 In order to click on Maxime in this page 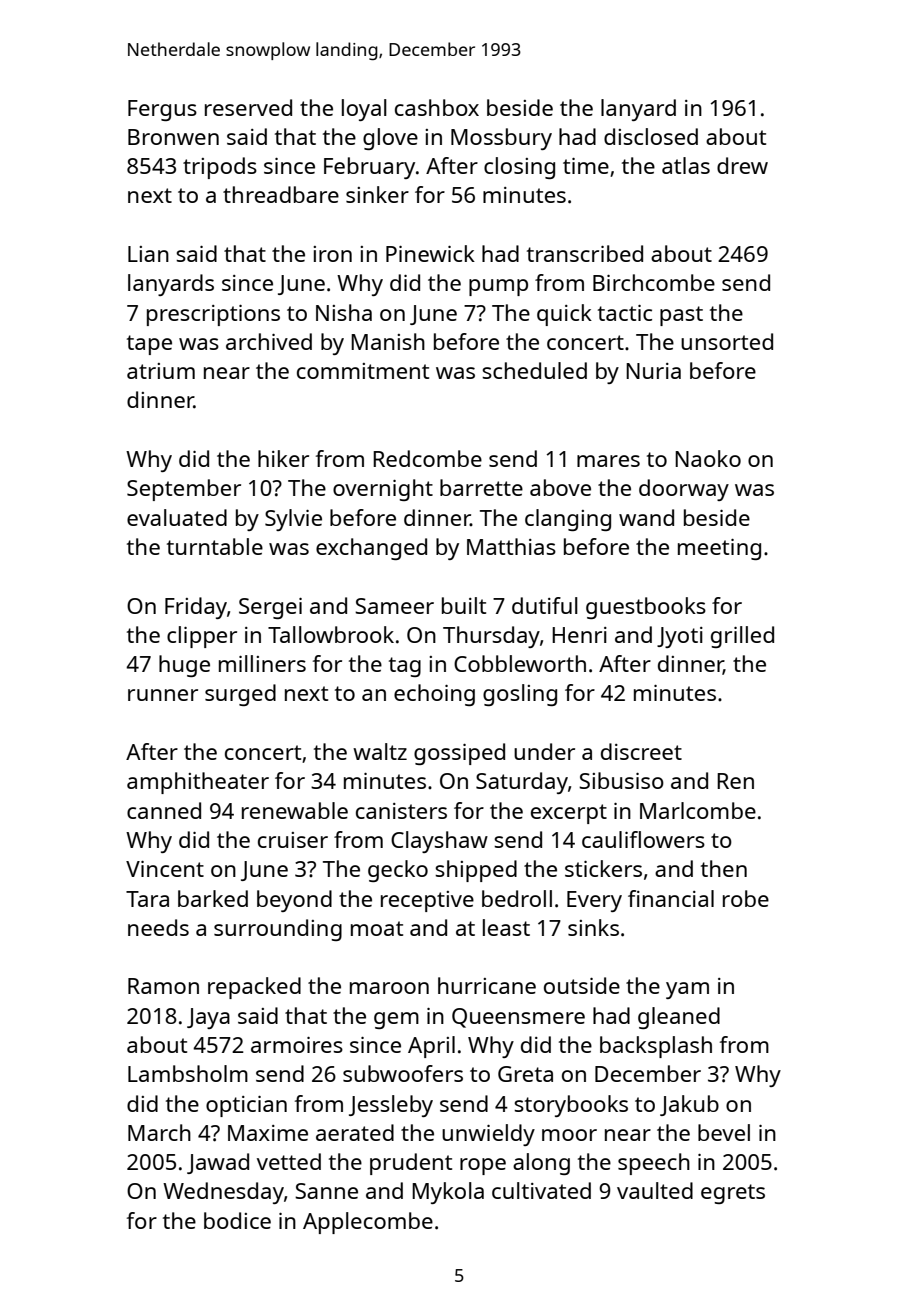, I will do `click(268, 1133)`.
